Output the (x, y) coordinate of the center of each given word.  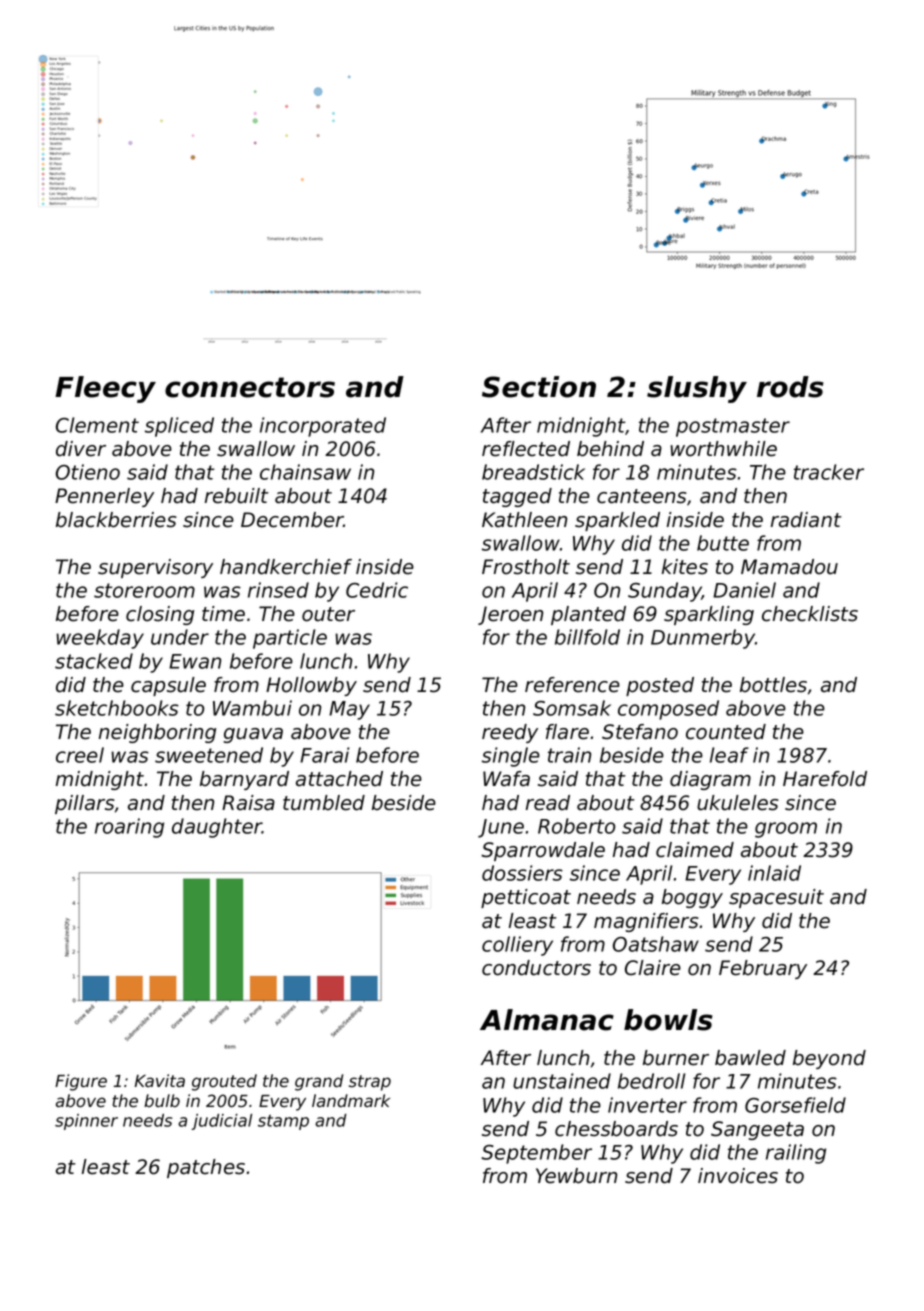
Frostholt (526, 567)
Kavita (160, 1080)
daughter (217, 828)
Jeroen (510, 615)
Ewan (195, 661)
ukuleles (738, 803)
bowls (668, 1020)
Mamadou (789, 567)
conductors (536, 968)
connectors (250, 387)
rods (790, 387)
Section (539, 387)
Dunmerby (703, 639)
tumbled (324, 803)
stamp (283, 1122)
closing (160, 615)
